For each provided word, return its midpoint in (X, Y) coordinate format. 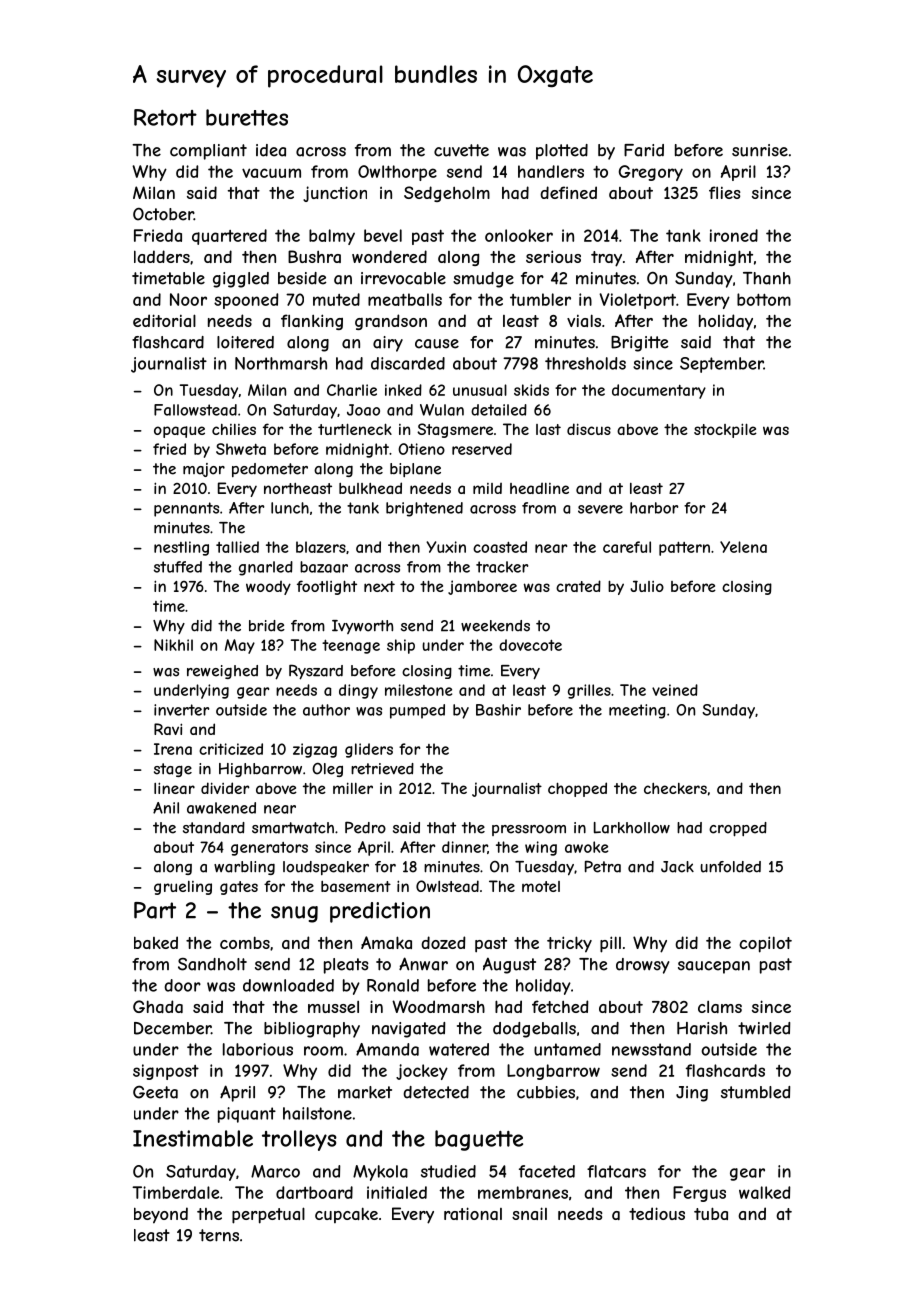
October (163, 214)
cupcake (346, 1215)
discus (589, 429)
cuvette (461, 150)
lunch (290, 508)
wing (541, 848)
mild (487, 488)
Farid (644, 150)
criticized (231, 749)
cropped (738, 829)
